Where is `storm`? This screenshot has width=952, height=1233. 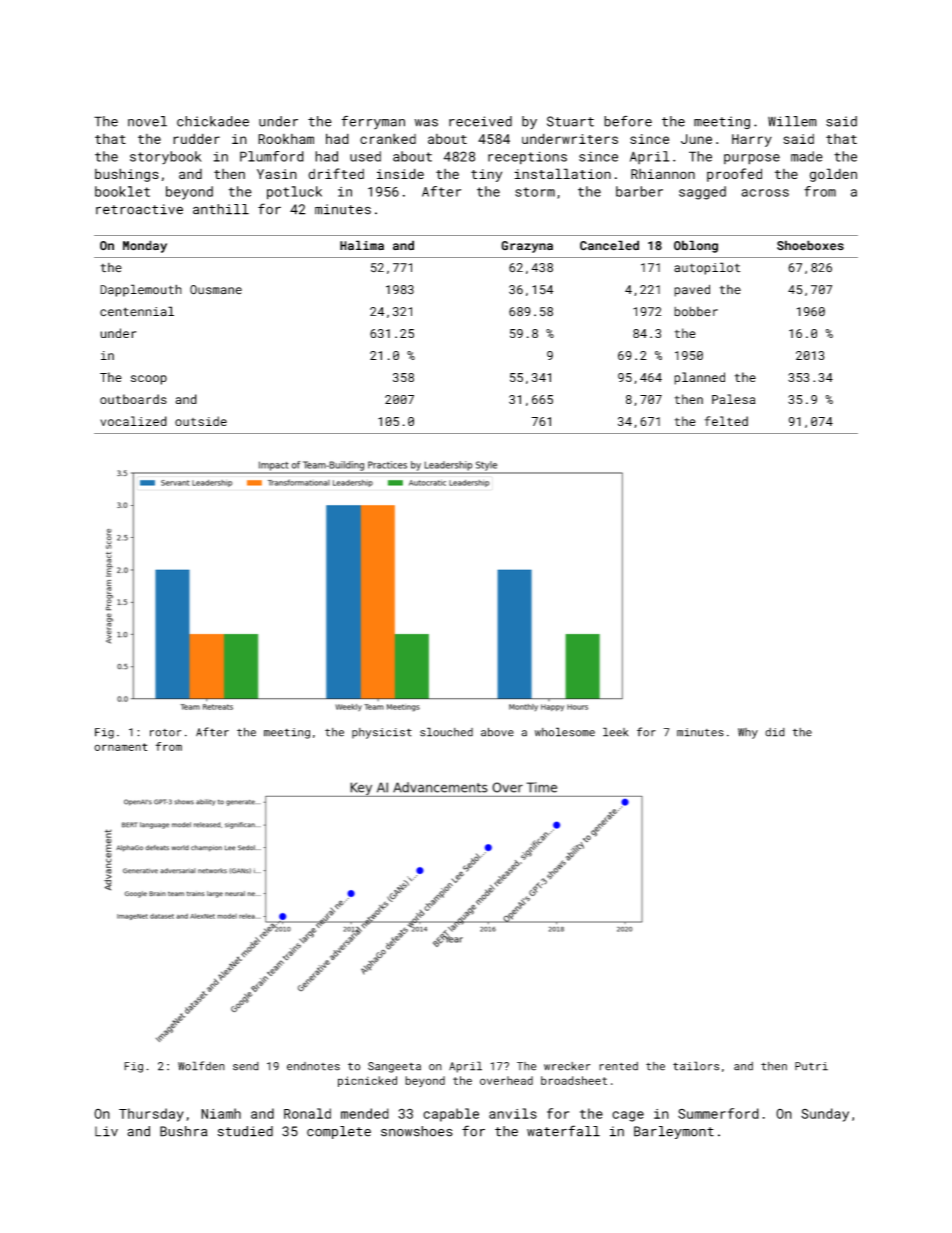
storm is located at coordinates (535, 192).
